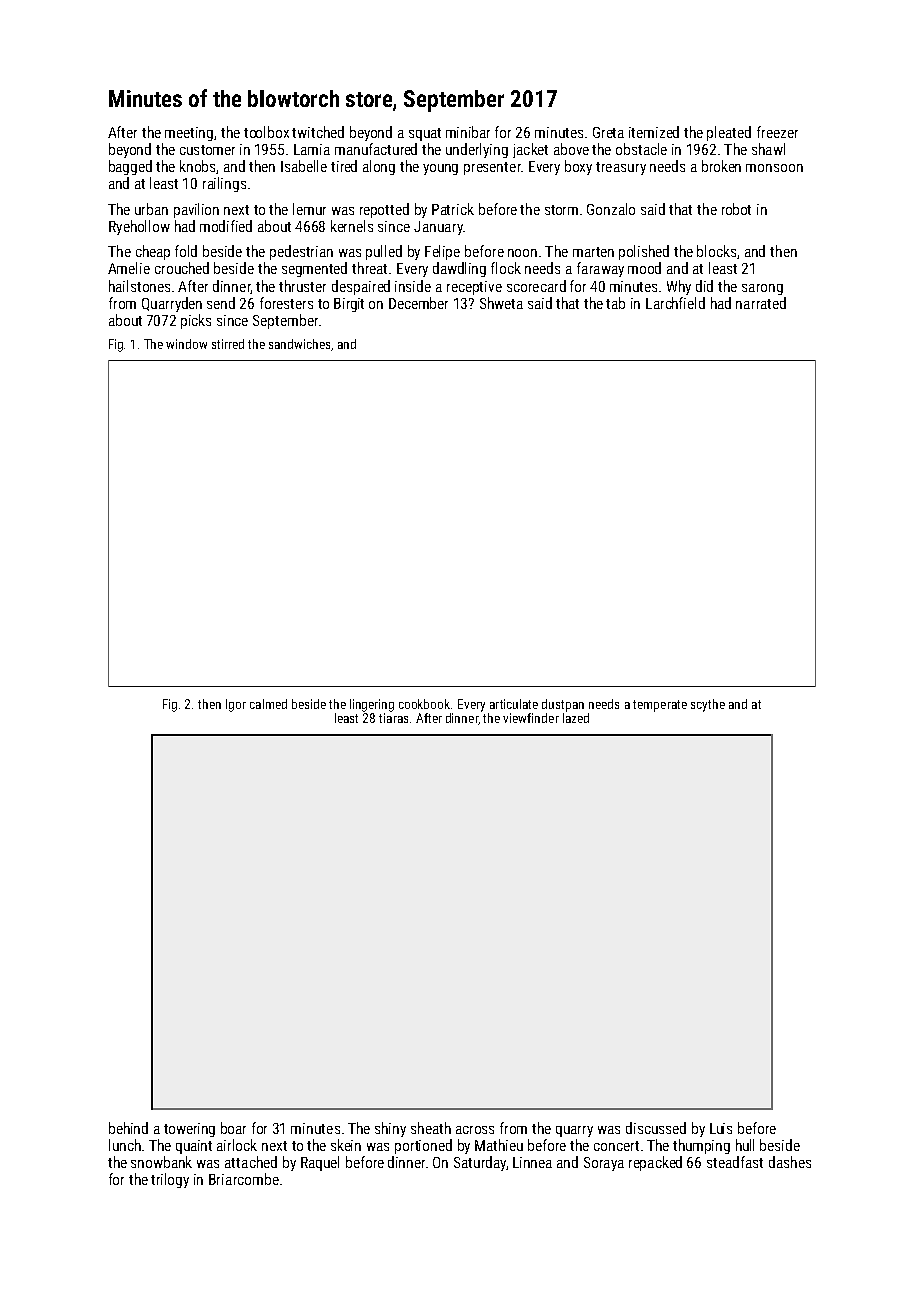  Describe the element at coordinates (233, 1128) in the page. I see `boar` at that location.
